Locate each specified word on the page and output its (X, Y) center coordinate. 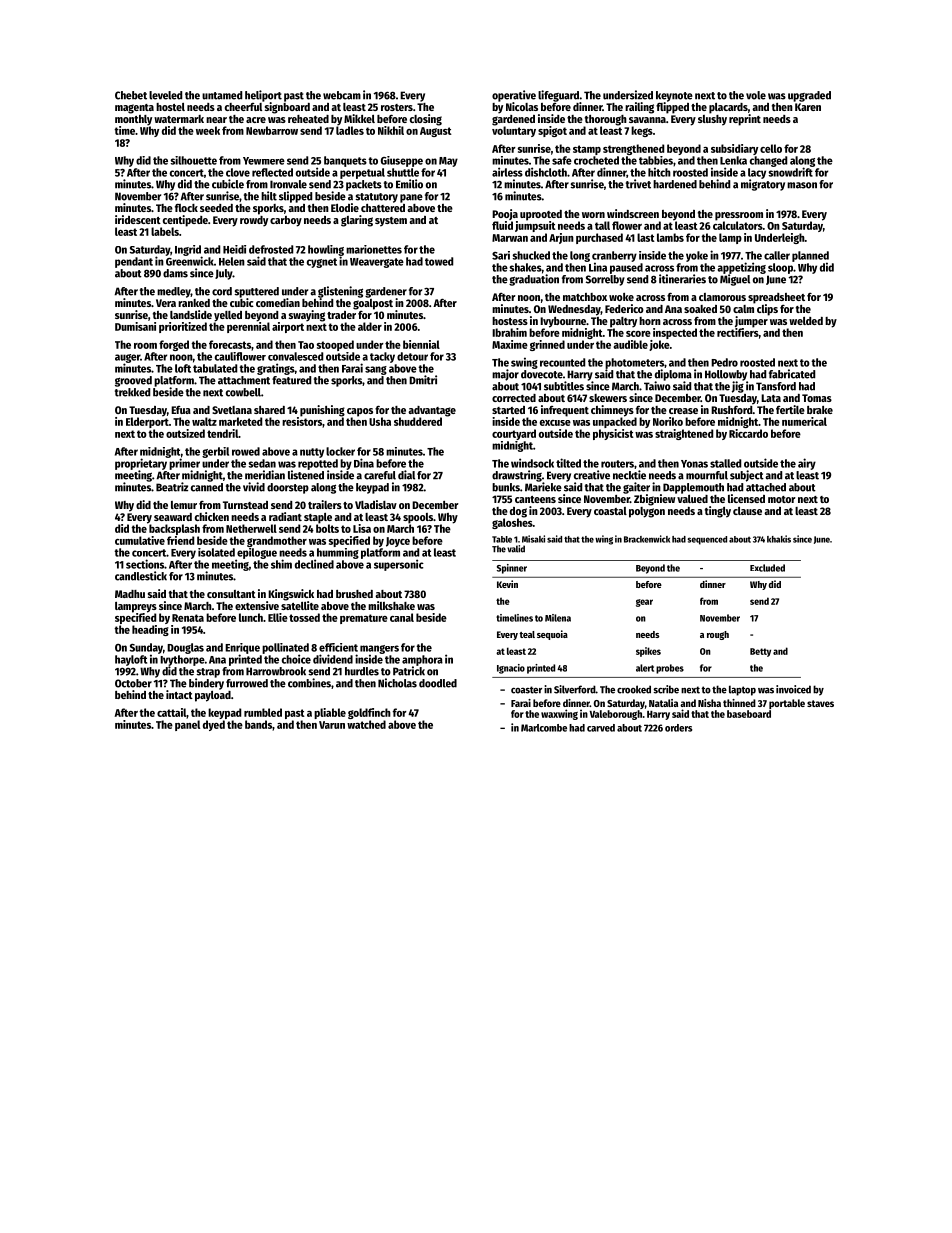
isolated (216, 552)
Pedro (724, 362)
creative (592, 475)
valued (692, 499)
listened (306, 475)
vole (756, 95)
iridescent (138, 219)
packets (364, 185)
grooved (133, 381)
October (133, 683)
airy (807, 464)
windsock (532, 463)
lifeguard (558, 96)
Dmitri (423, 380)
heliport (263, 96)
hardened (675, 184)
